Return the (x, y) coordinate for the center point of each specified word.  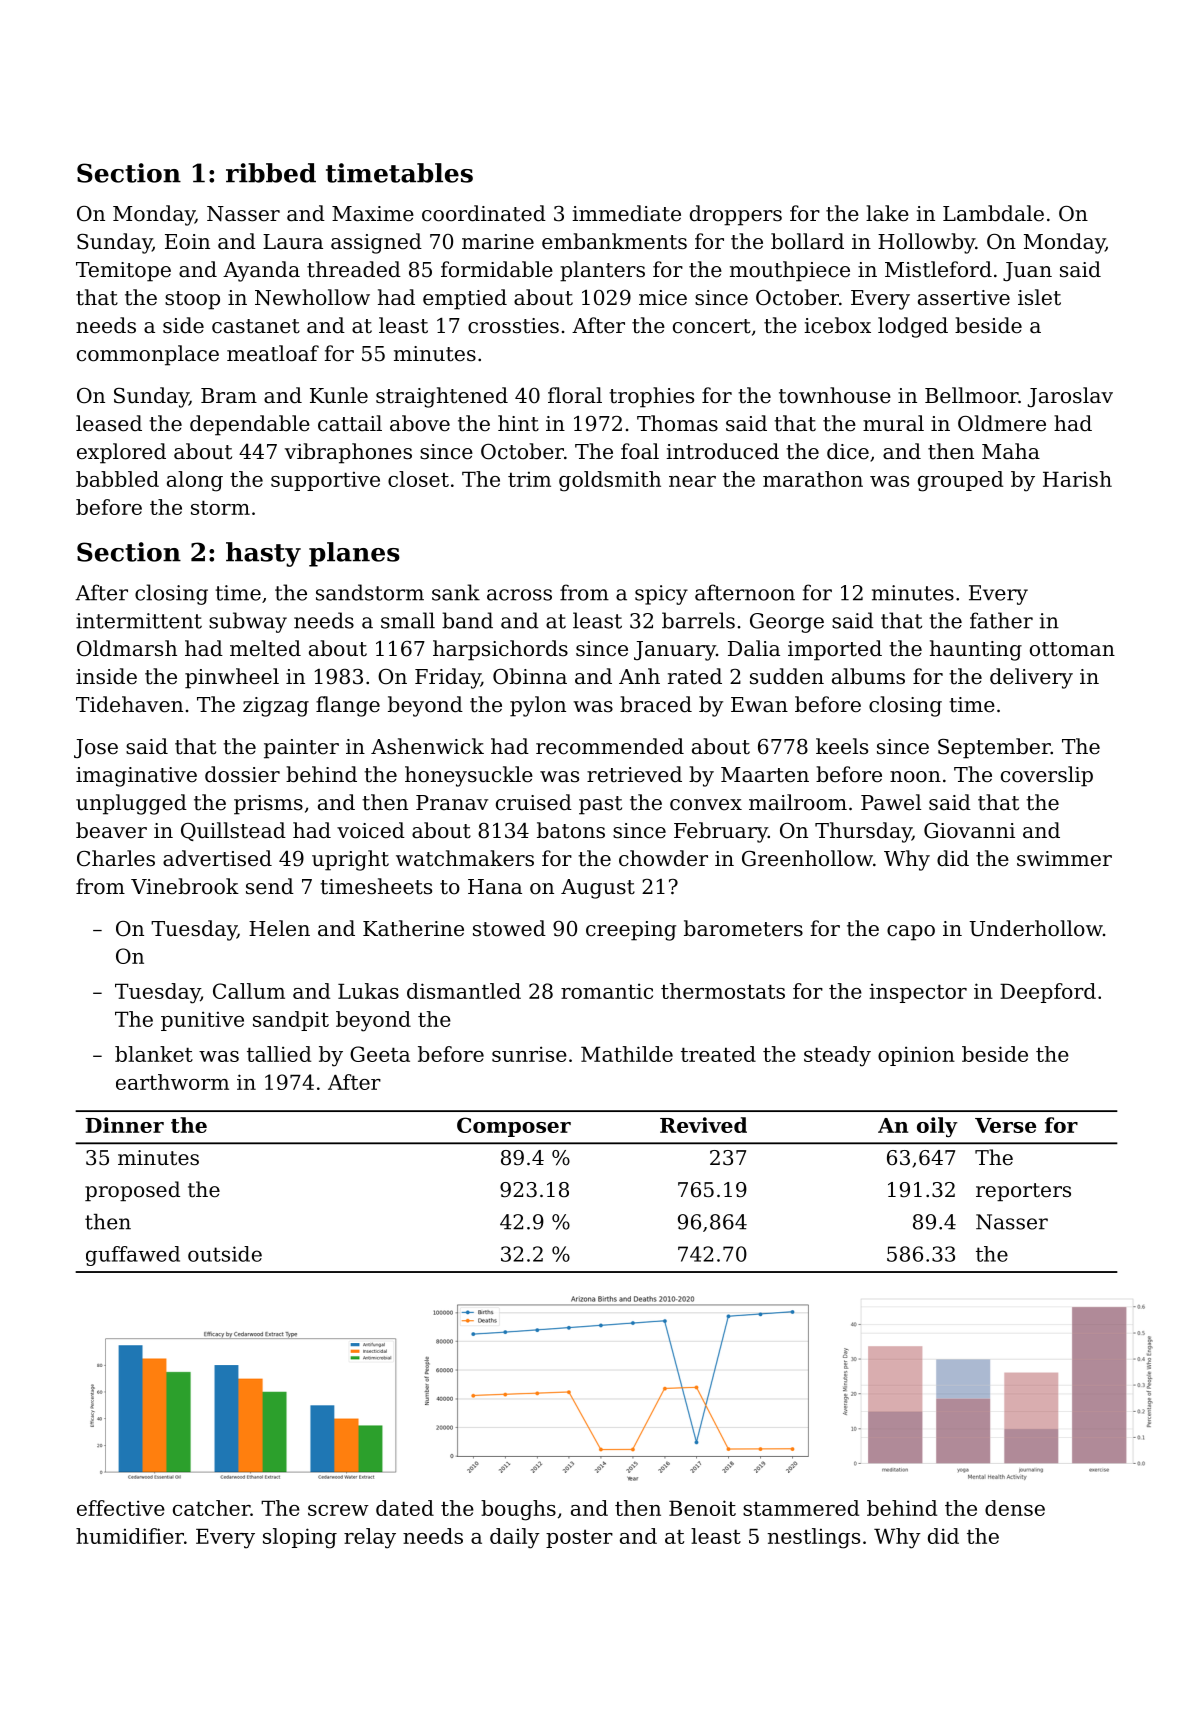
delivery (1031, 678)
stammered (801, 1508)
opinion (916, 1056)
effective (121, 1508)
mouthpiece (790, 271)
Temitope (123, 272)
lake (887, 213)
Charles (116, 858)
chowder (663, 858)
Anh (639, 676)
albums (868, 676)
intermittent (139, 621)
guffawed (133, 1256)
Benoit (702, 1508)
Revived (703, 1125)
